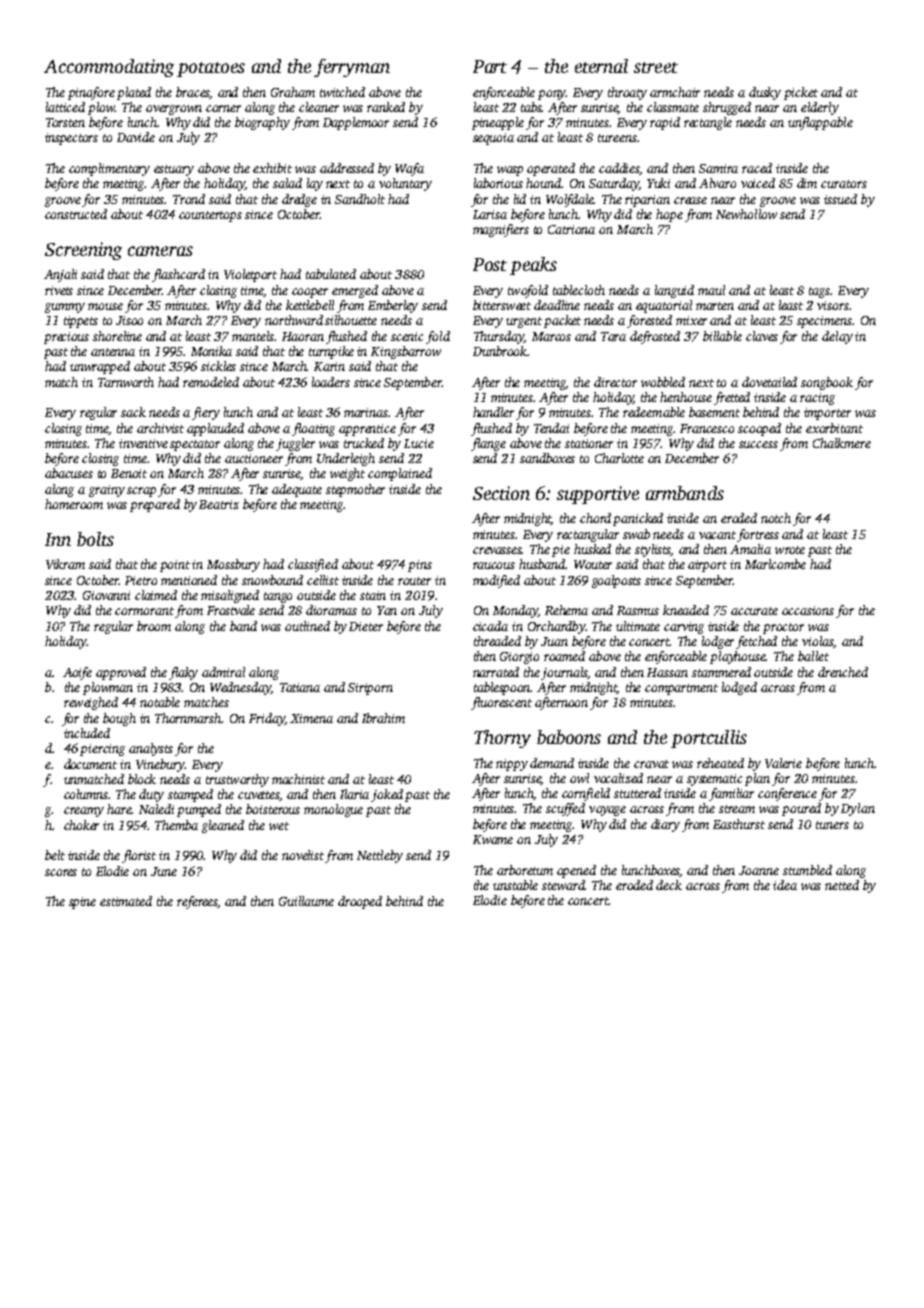  What do you see at coordinates (533, 266) in the page?
I see `peaks` at bounding box center [533, 266].
